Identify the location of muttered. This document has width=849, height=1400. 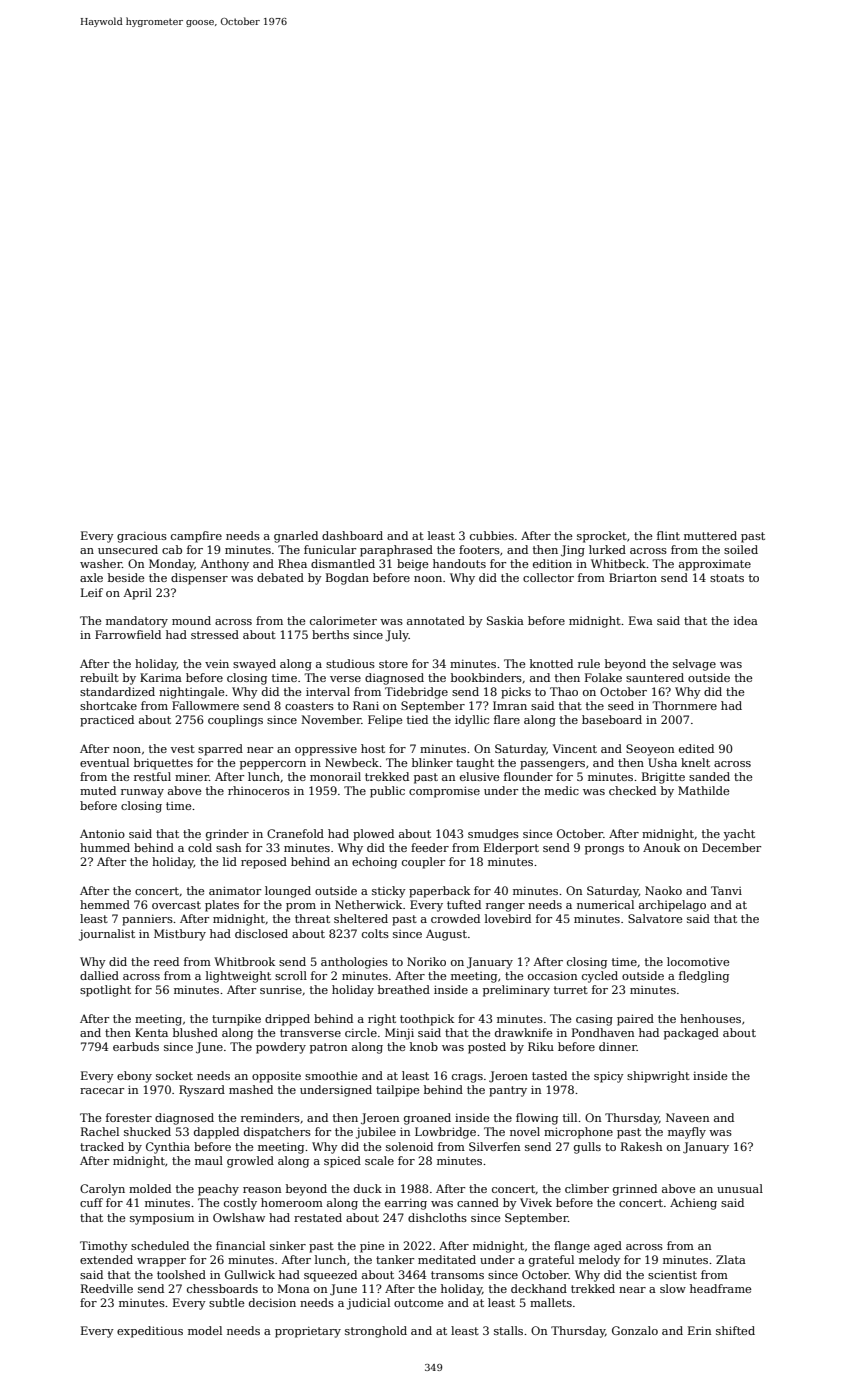
(710, 535).
